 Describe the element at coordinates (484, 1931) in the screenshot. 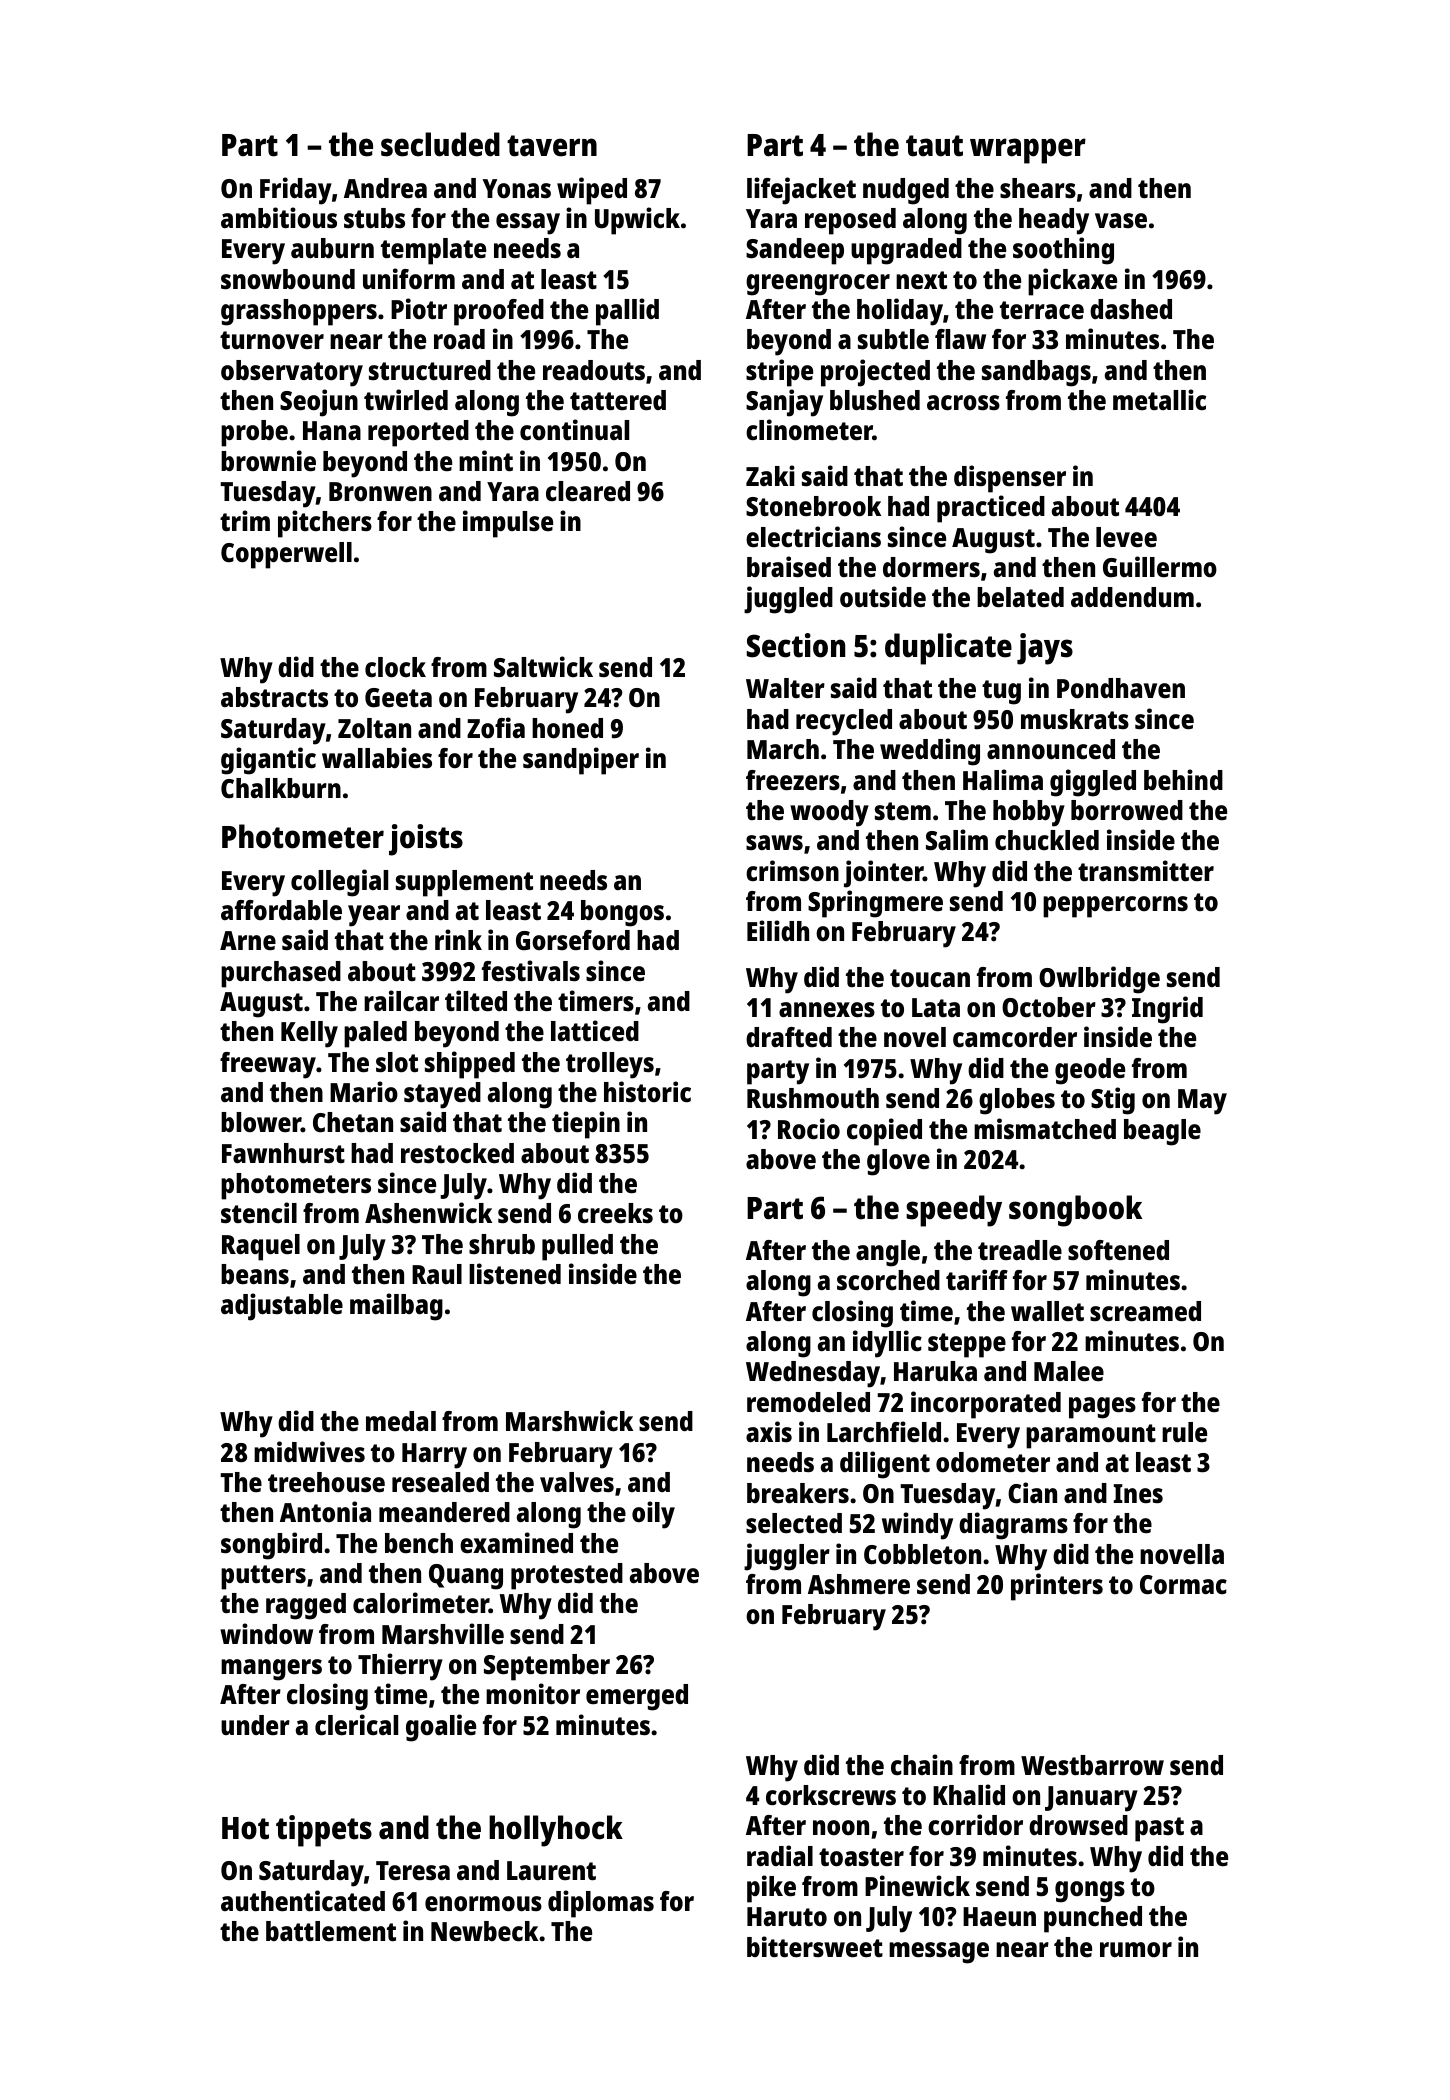

I see `Newbeck` at that location.
